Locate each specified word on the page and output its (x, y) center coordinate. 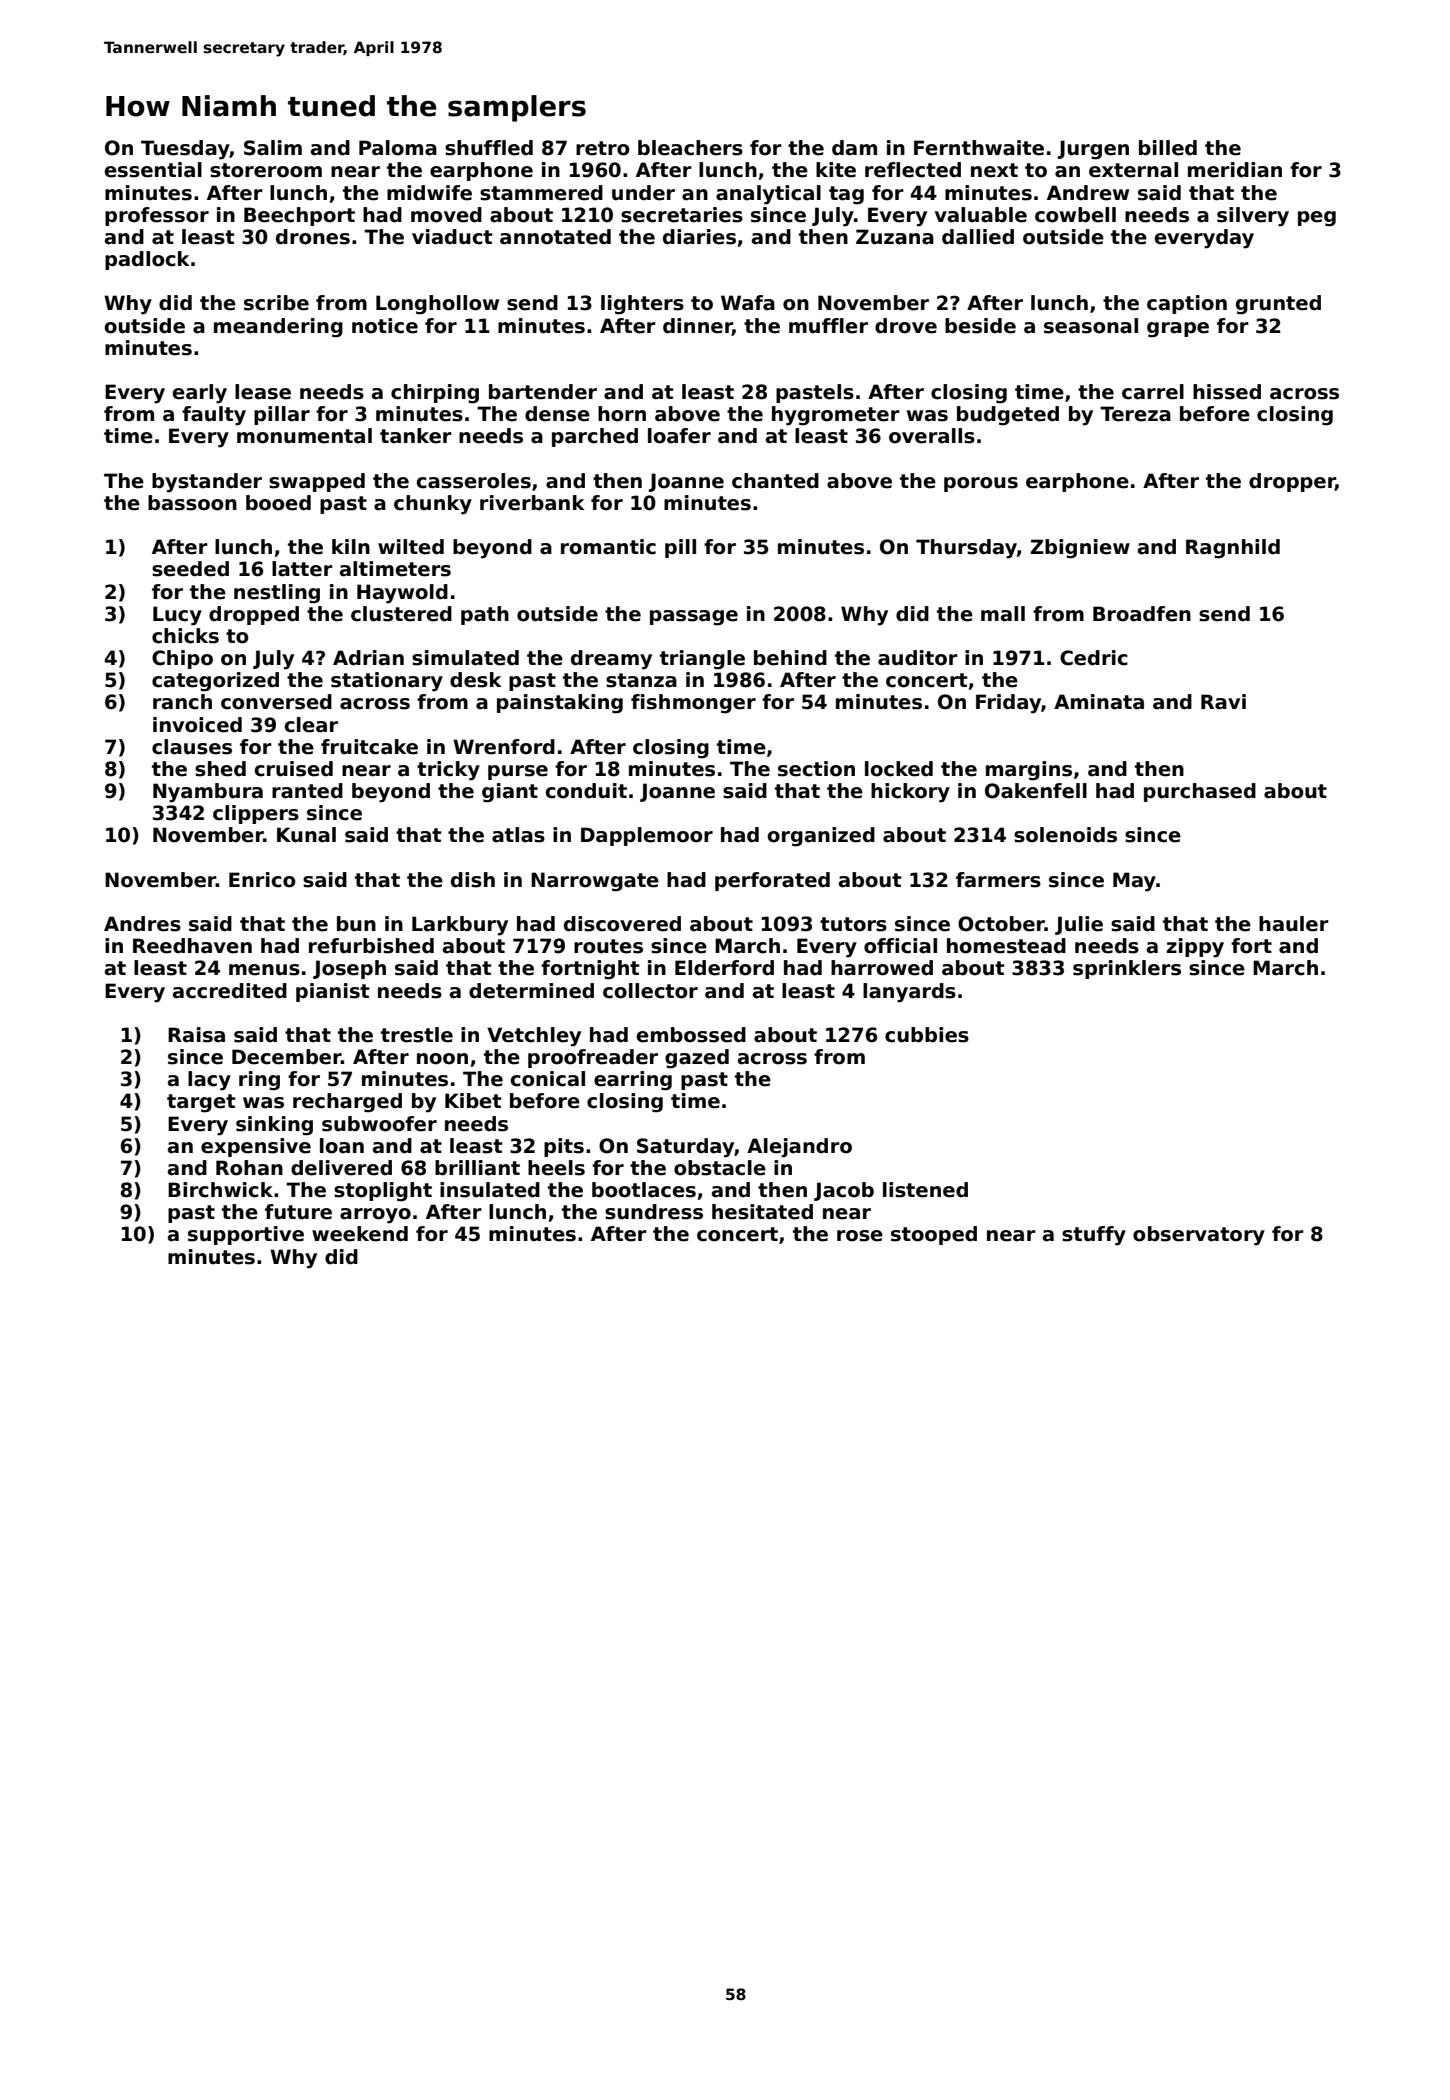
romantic (608, 547)
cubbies (927, 1035)
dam (854, 148)
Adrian (368, 658)
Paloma (398, 148)
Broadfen (1142, 614)
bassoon (192, 503)
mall (1003, 614)
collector (650, 991)
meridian (1235, 170)
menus (264, 970)
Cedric (1094, 658)
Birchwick (220, 1190)
